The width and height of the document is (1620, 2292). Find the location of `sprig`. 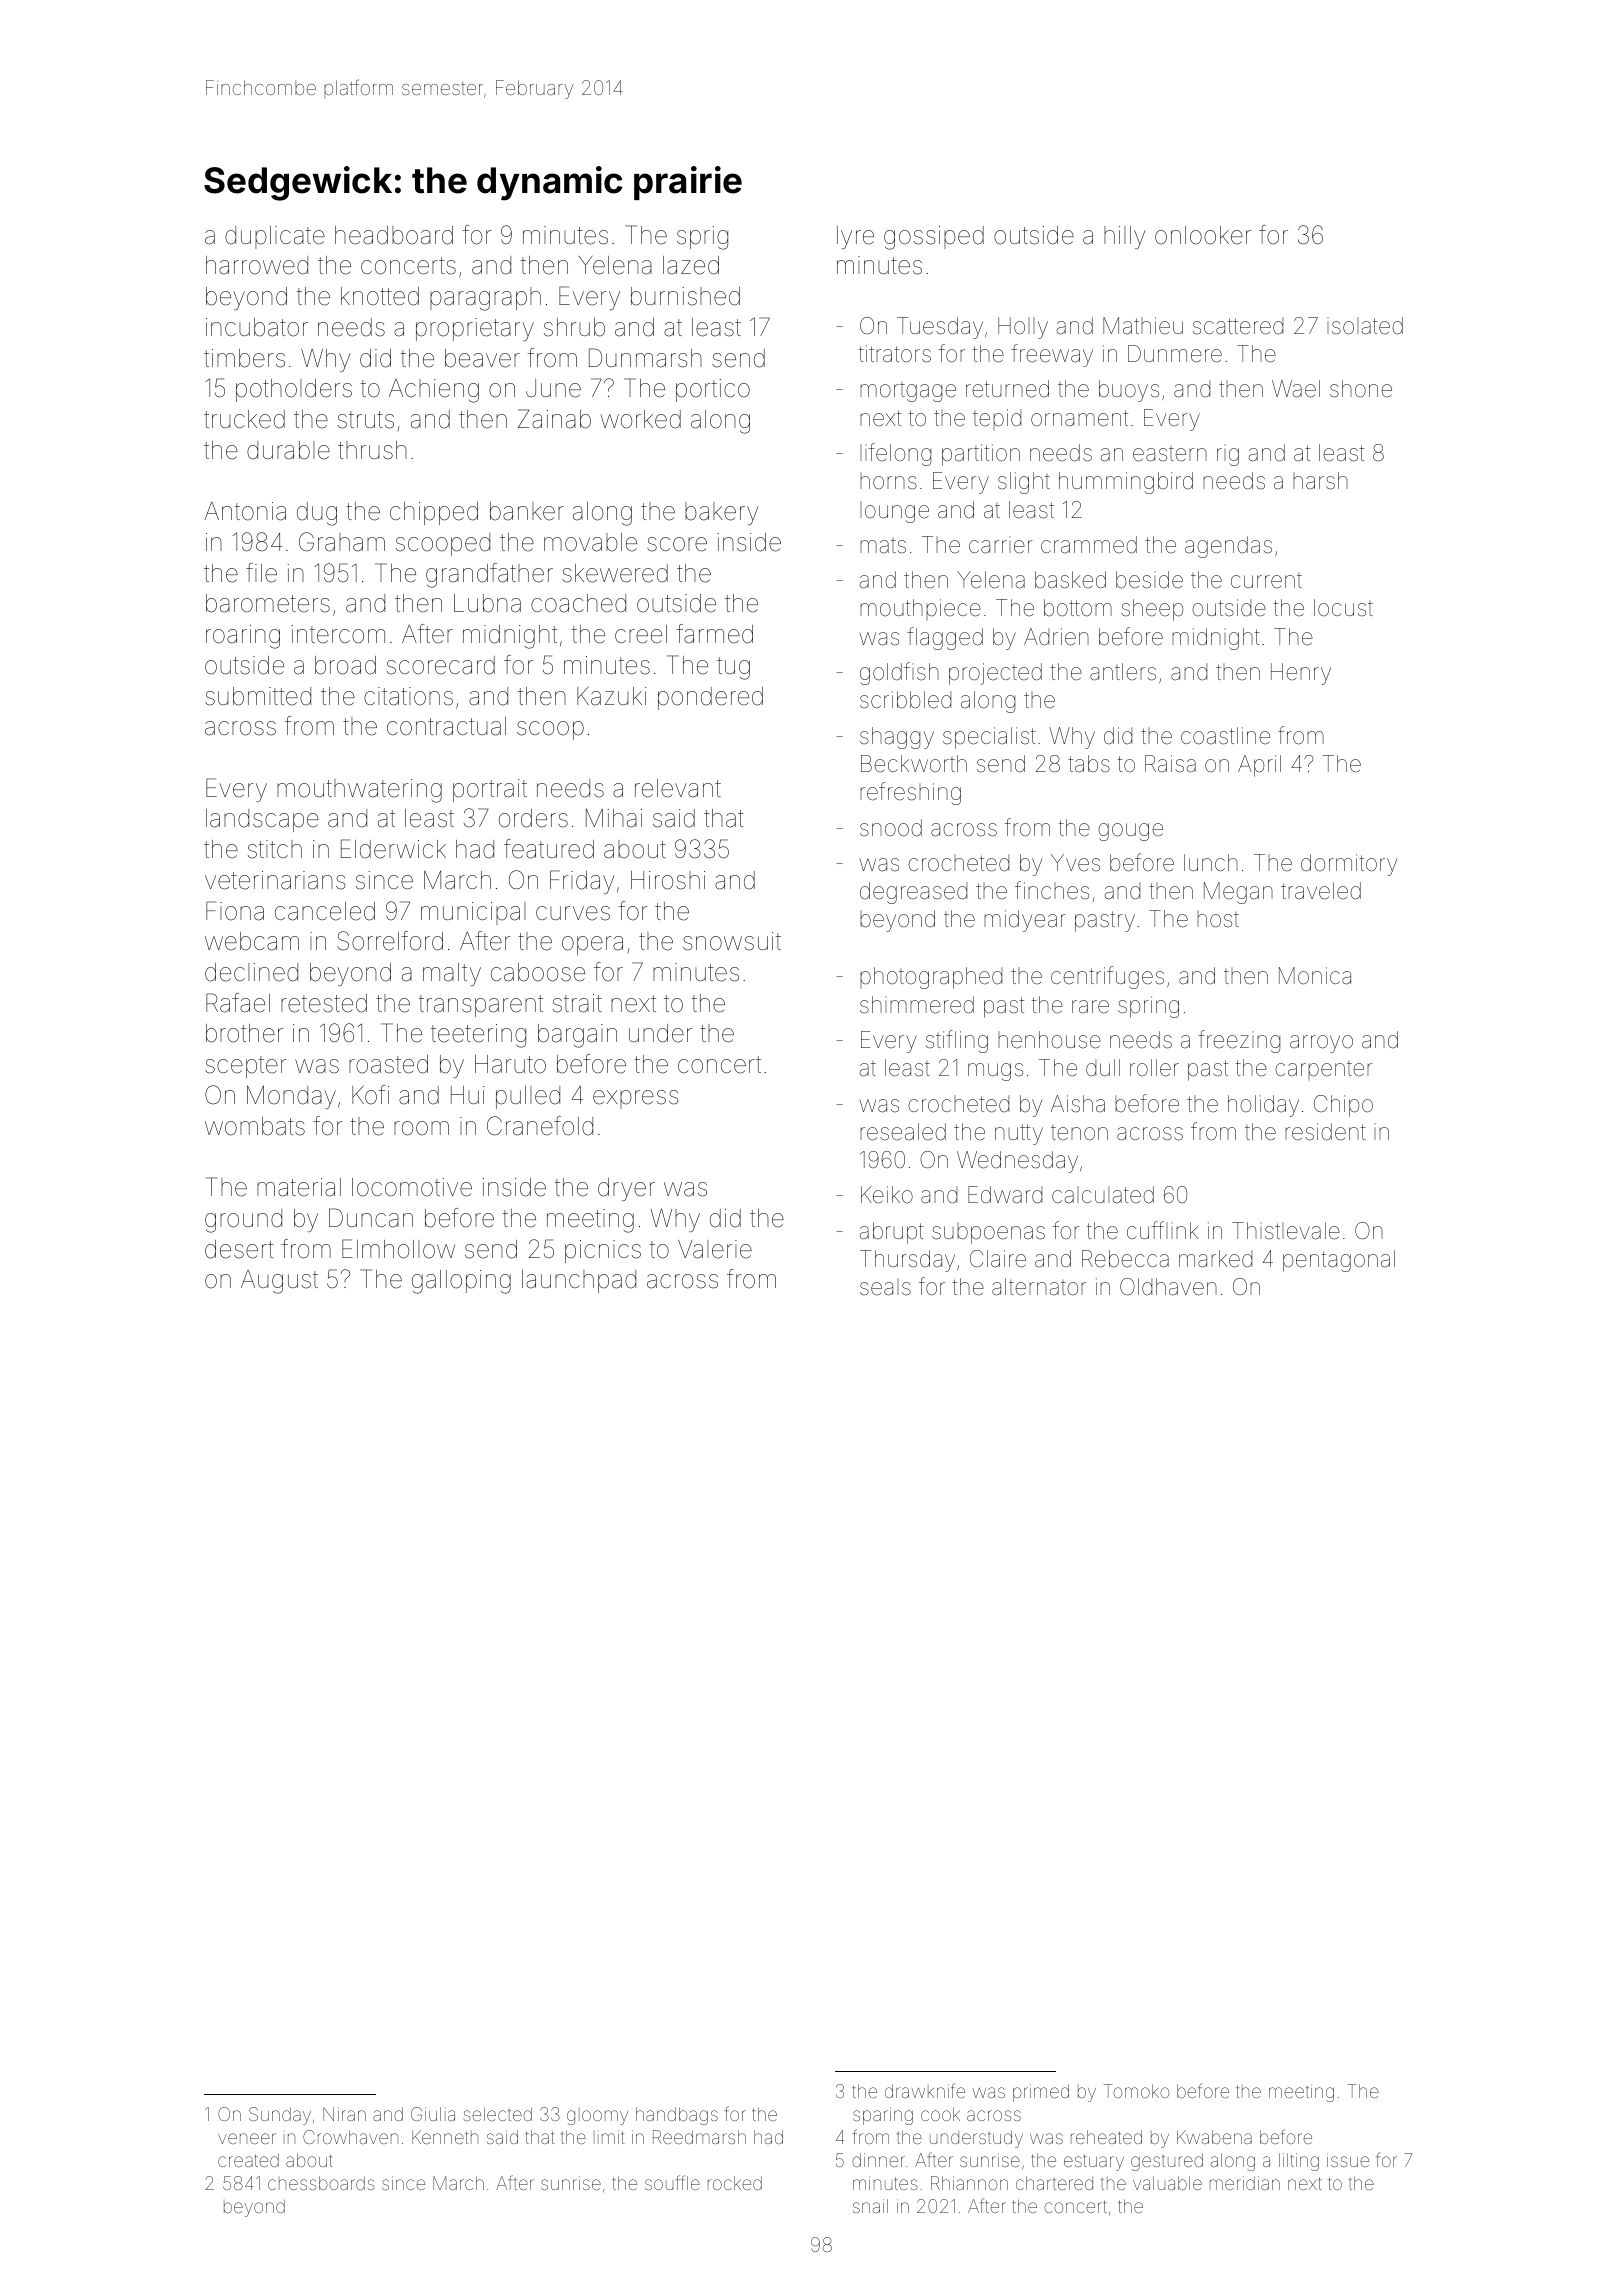

sprig is located at coordinates (702, 238).
